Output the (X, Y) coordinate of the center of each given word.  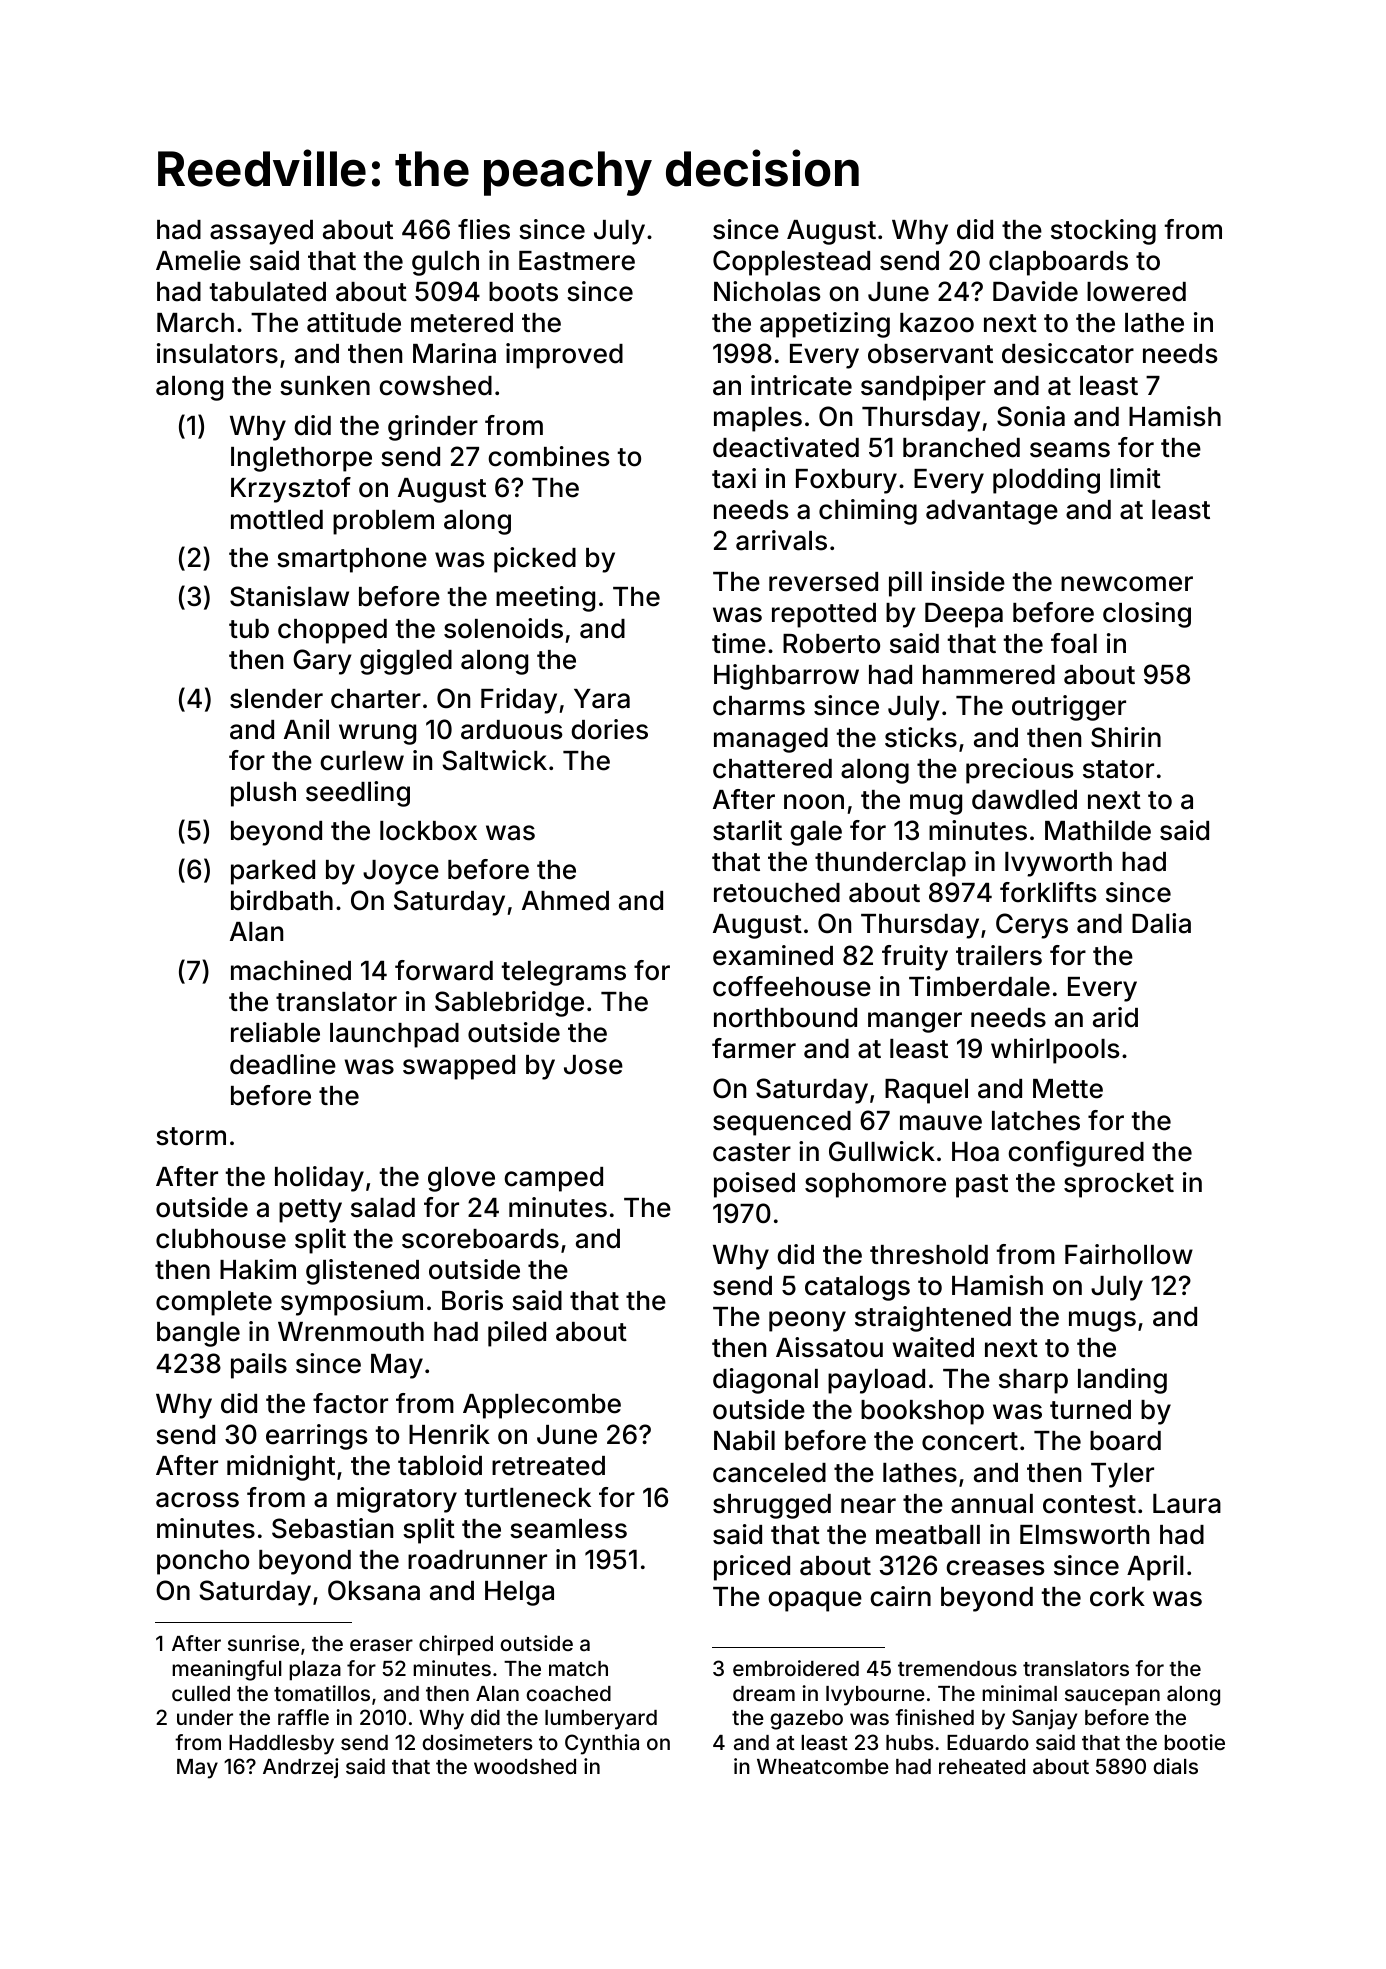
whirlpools (1055, 1051)
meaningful (227, 1670)
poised (754, 1185)
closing (1147, 615)
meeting (545, 599)
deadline (283, 1064)
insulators (217, 353)
